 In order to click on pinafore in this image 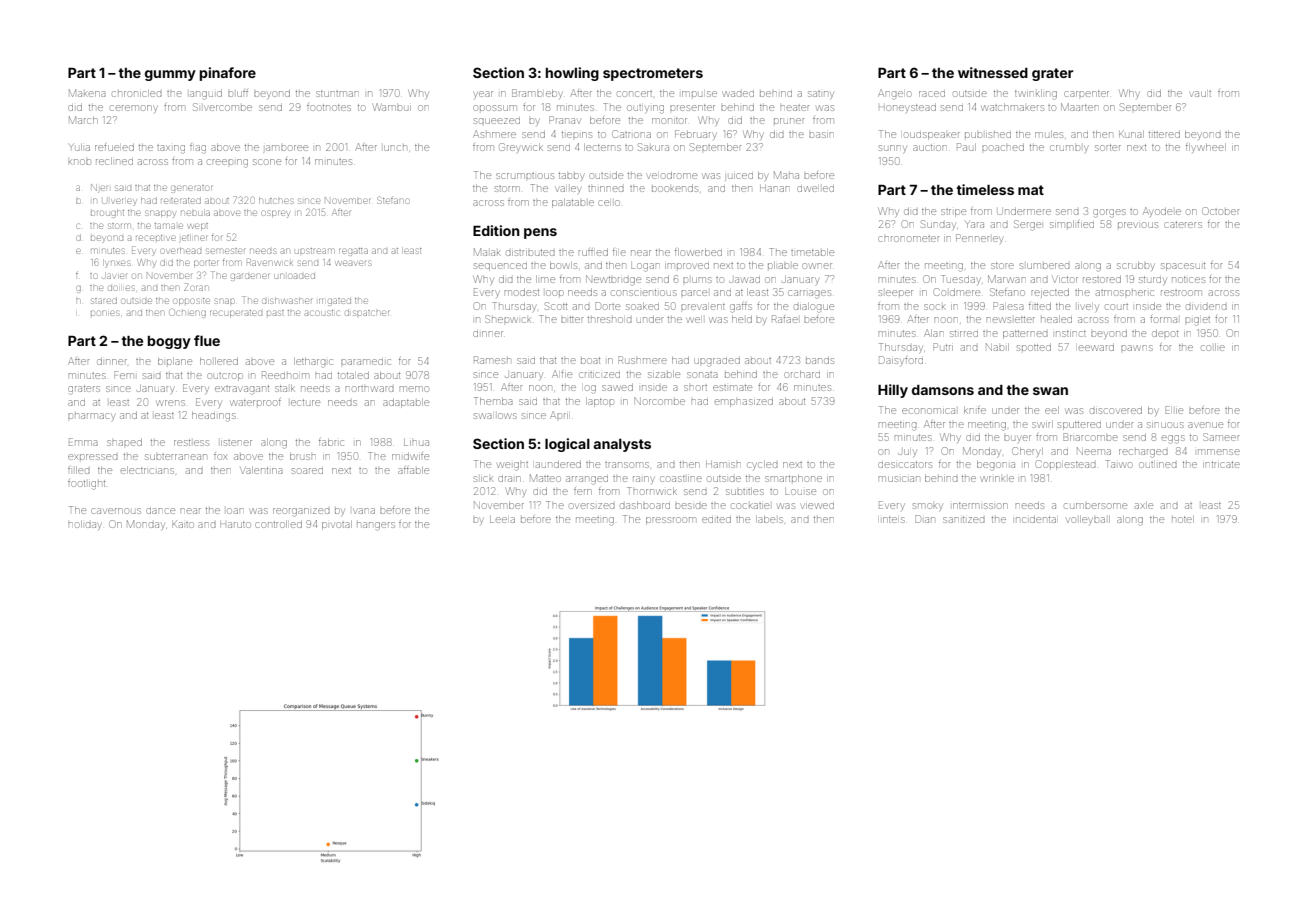, I will do `click(228, 74)`.
